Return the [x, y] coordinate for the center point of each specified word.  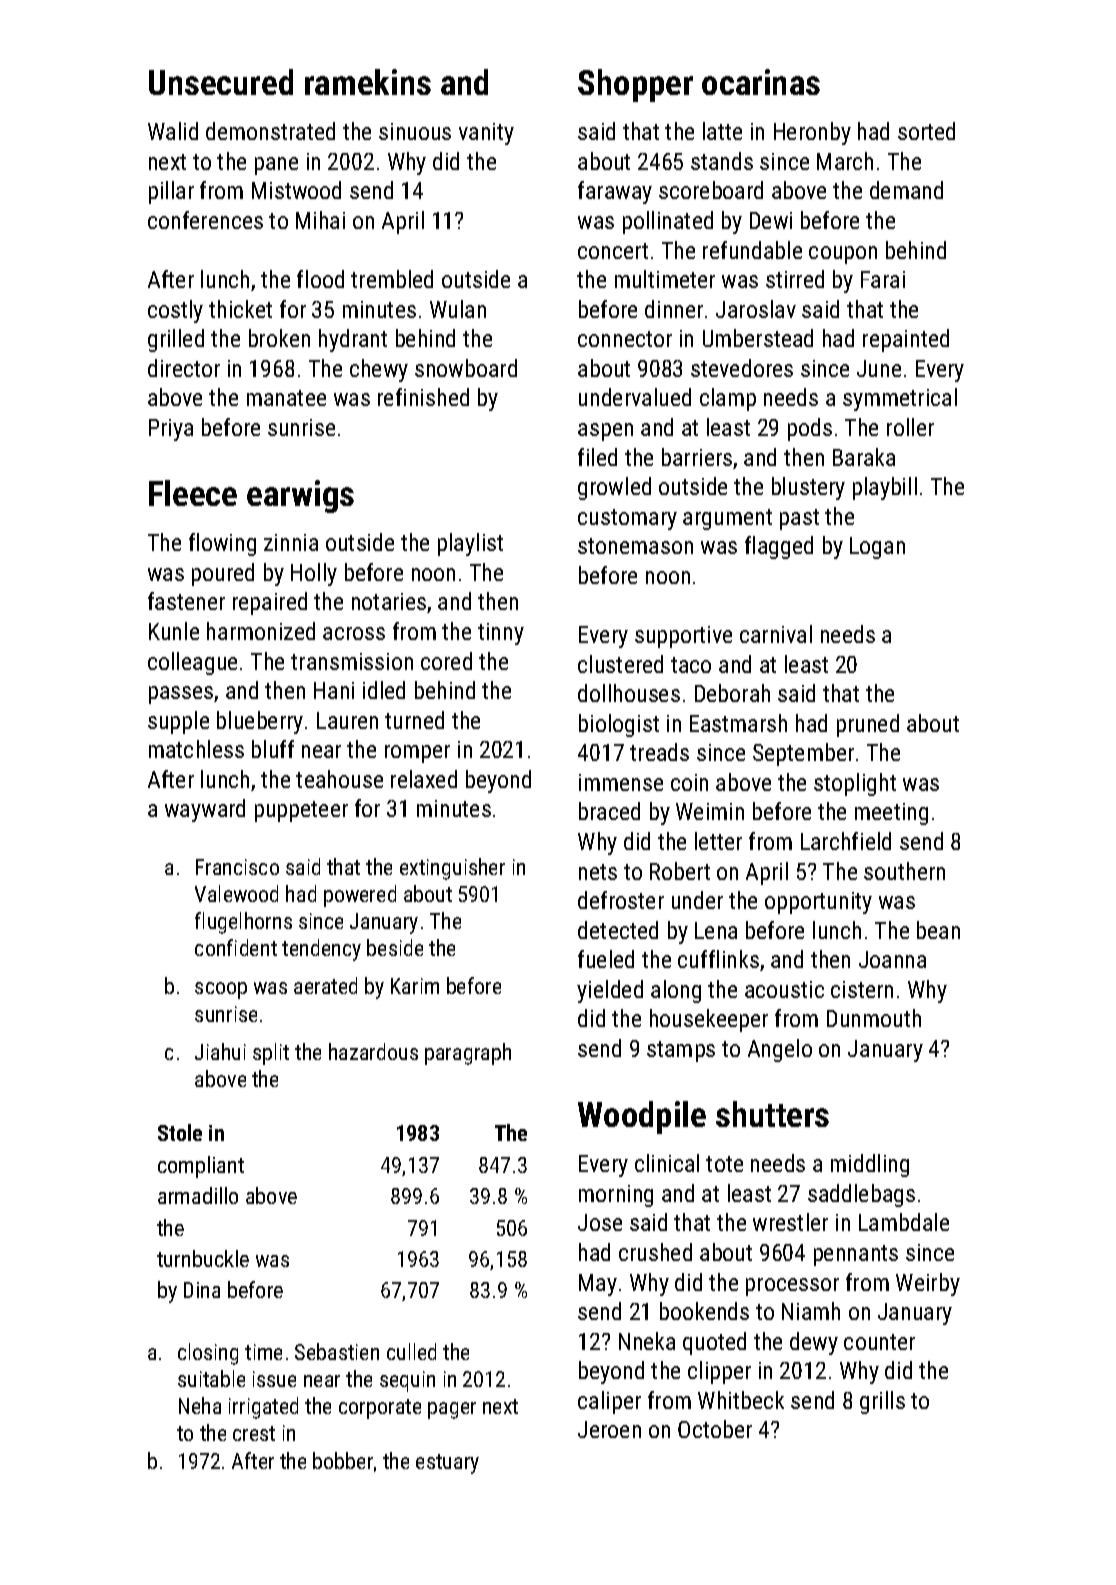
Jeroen [609, 1429]
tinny [501, 634]
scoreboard [711, 190]
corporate [380, 1409]
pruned [868, 725]
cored [446, 661]
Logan [877, 548]
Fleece [193, 493]
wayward [205, 810]
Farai [883, 279]
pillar [171, 192]
